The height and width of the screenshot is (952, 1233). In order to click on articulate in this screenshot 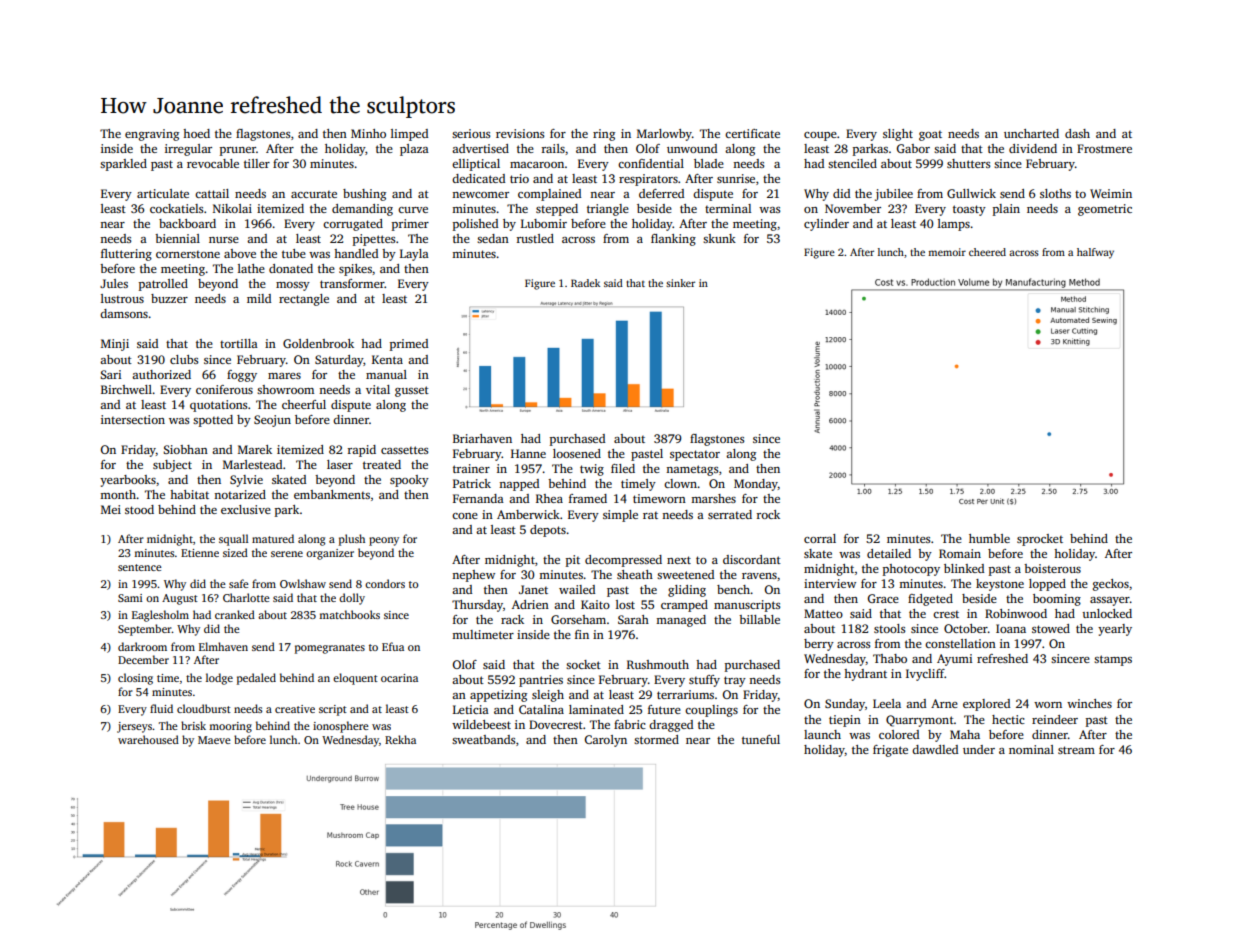, I will do `click(163, 193)`.
